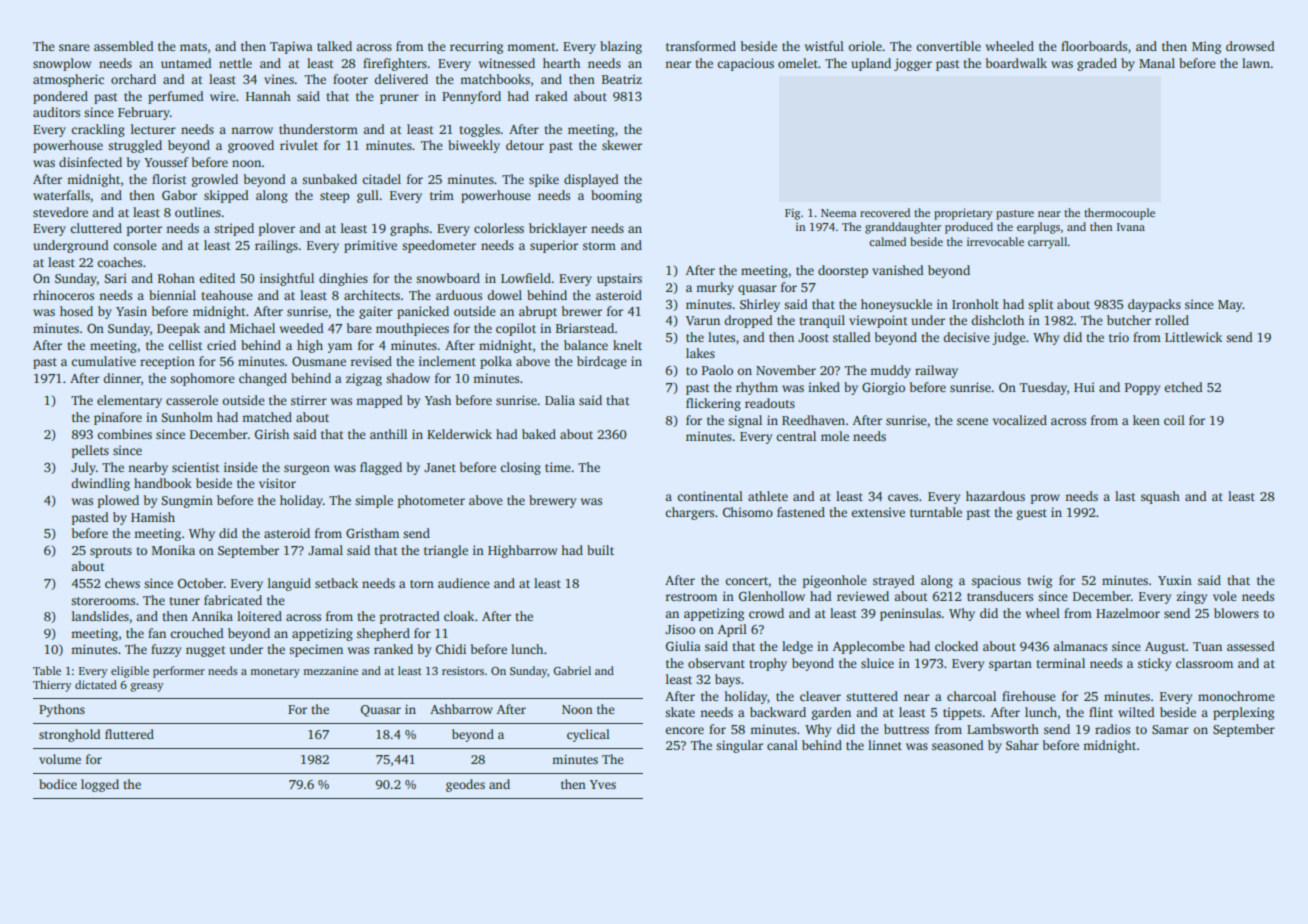 The width and height of the image is (1308, 924). Describe the element at coordinates (1060, 663) in the image. I see `terminal` at that location.
